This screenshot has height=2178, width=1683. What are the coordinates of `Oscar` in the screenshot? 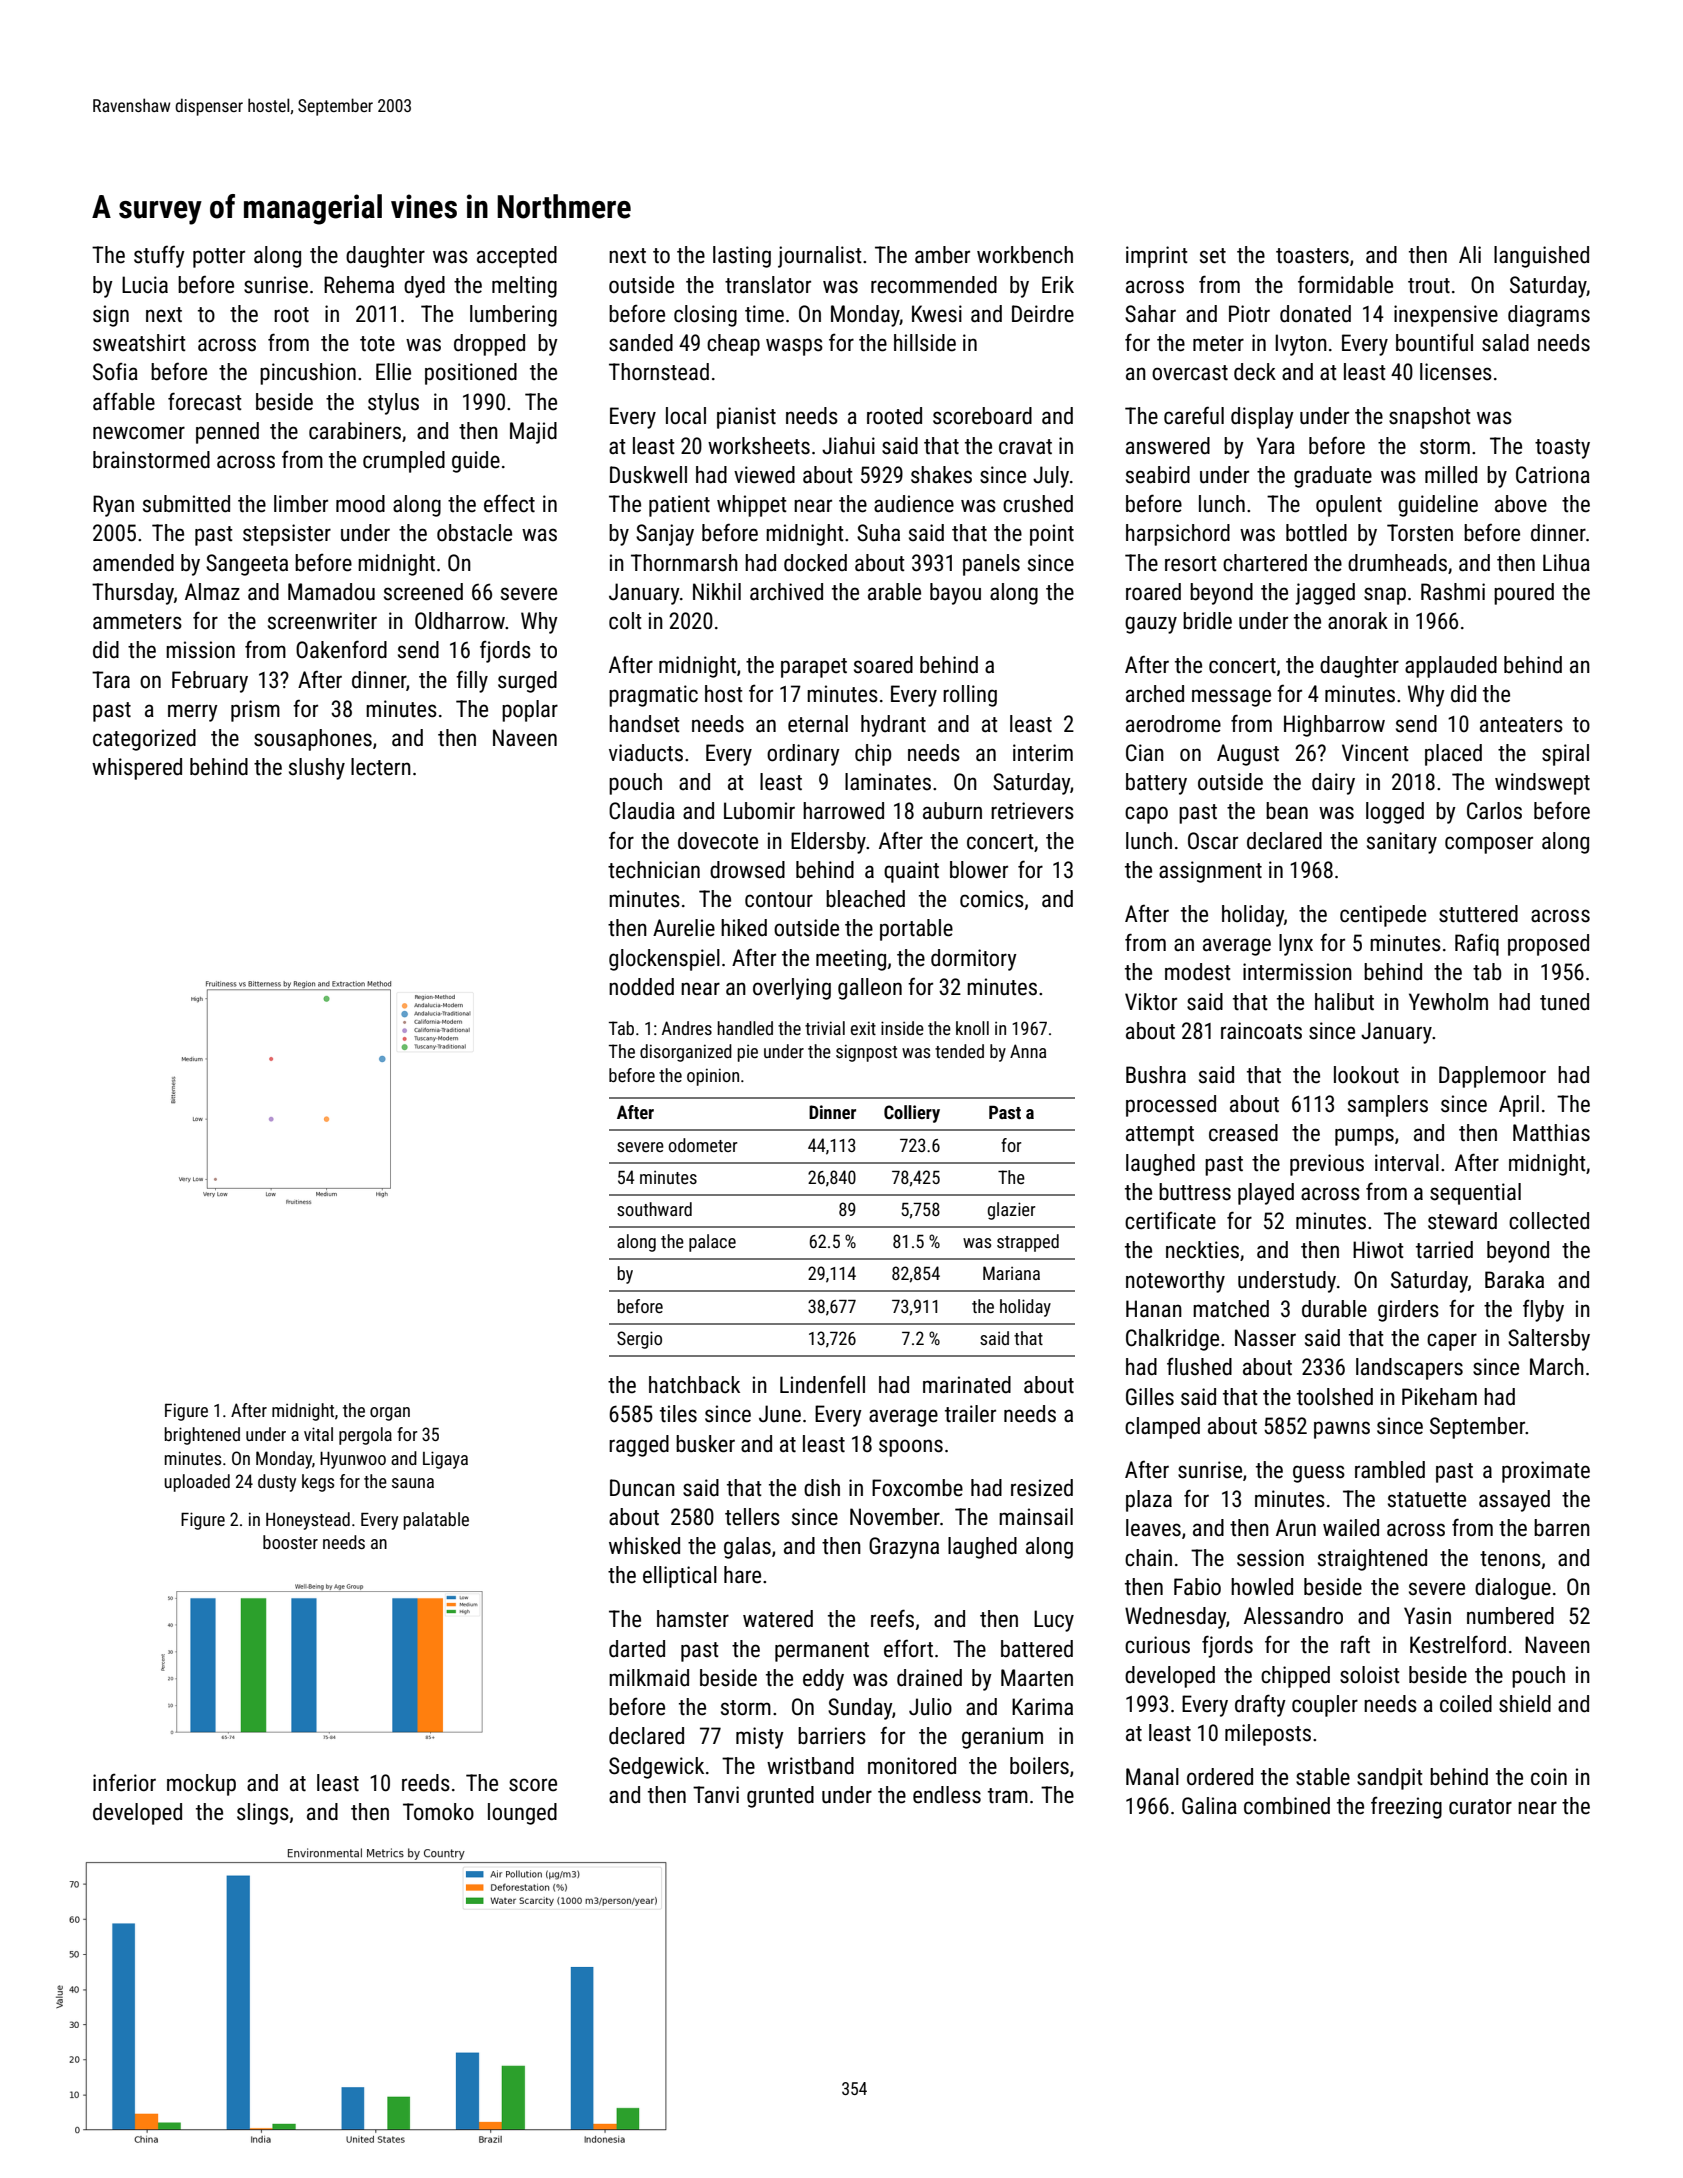 It's located at (1213, 841).
